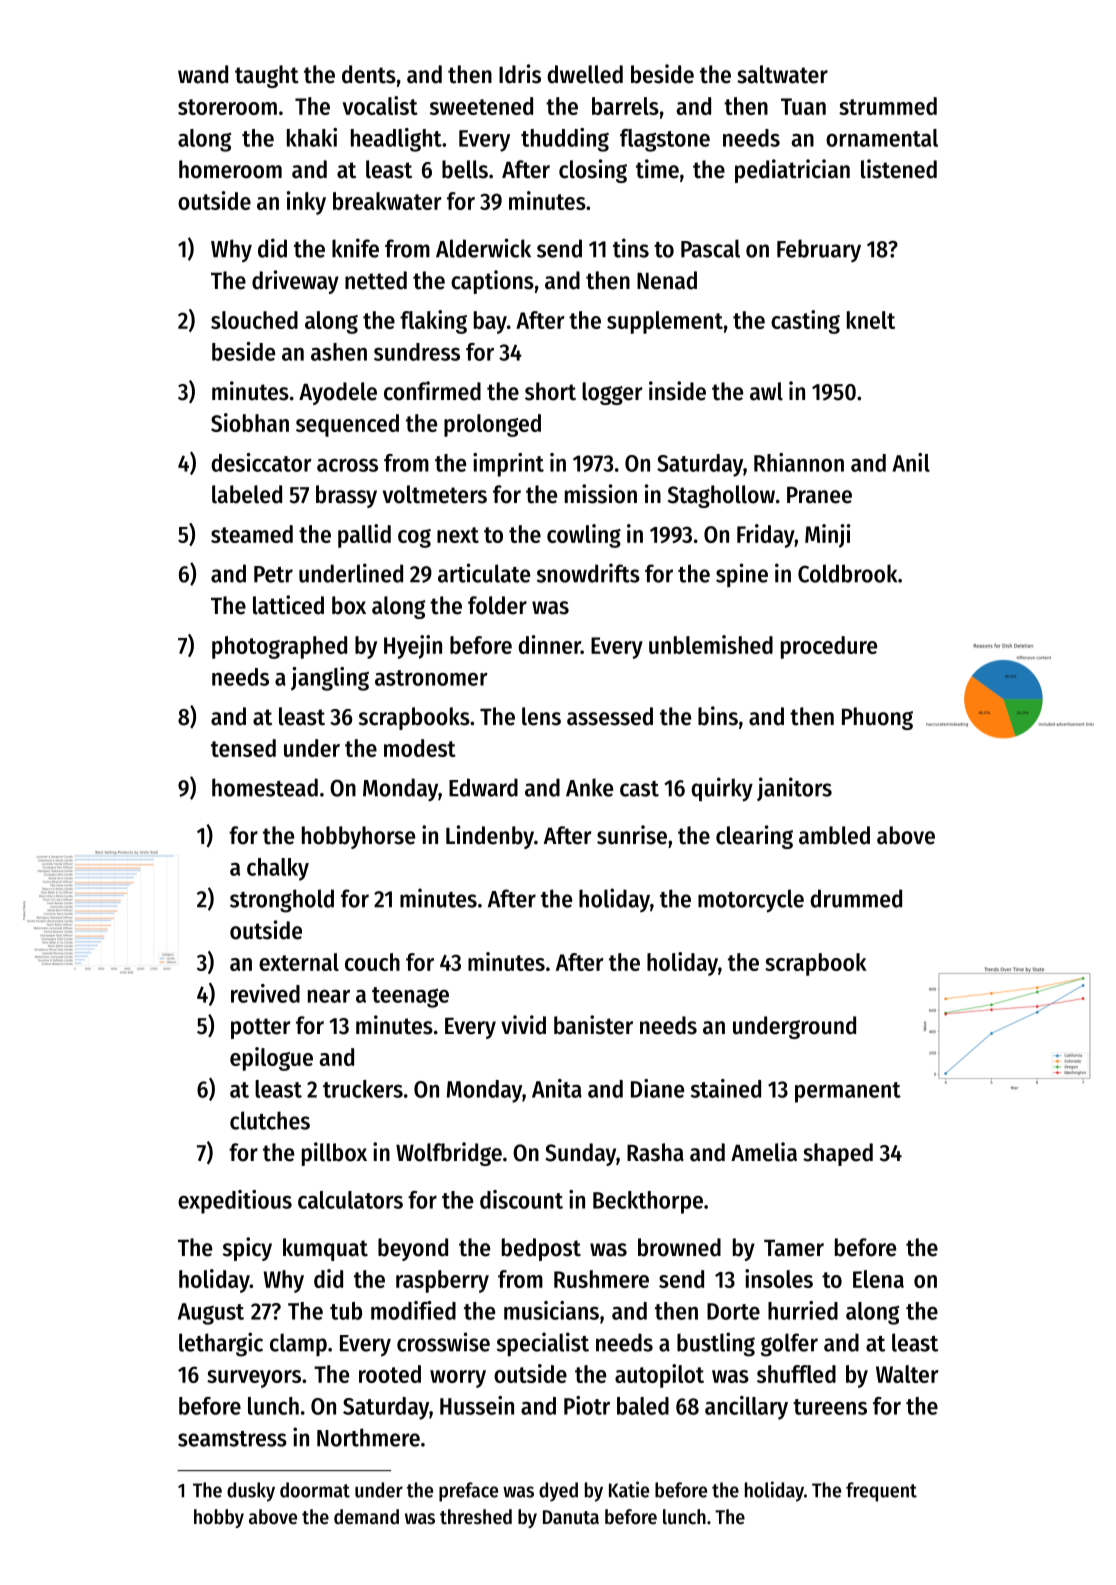 The width and height of the document is (1116, 1585). I want to click on bells, so click(465, 169).
